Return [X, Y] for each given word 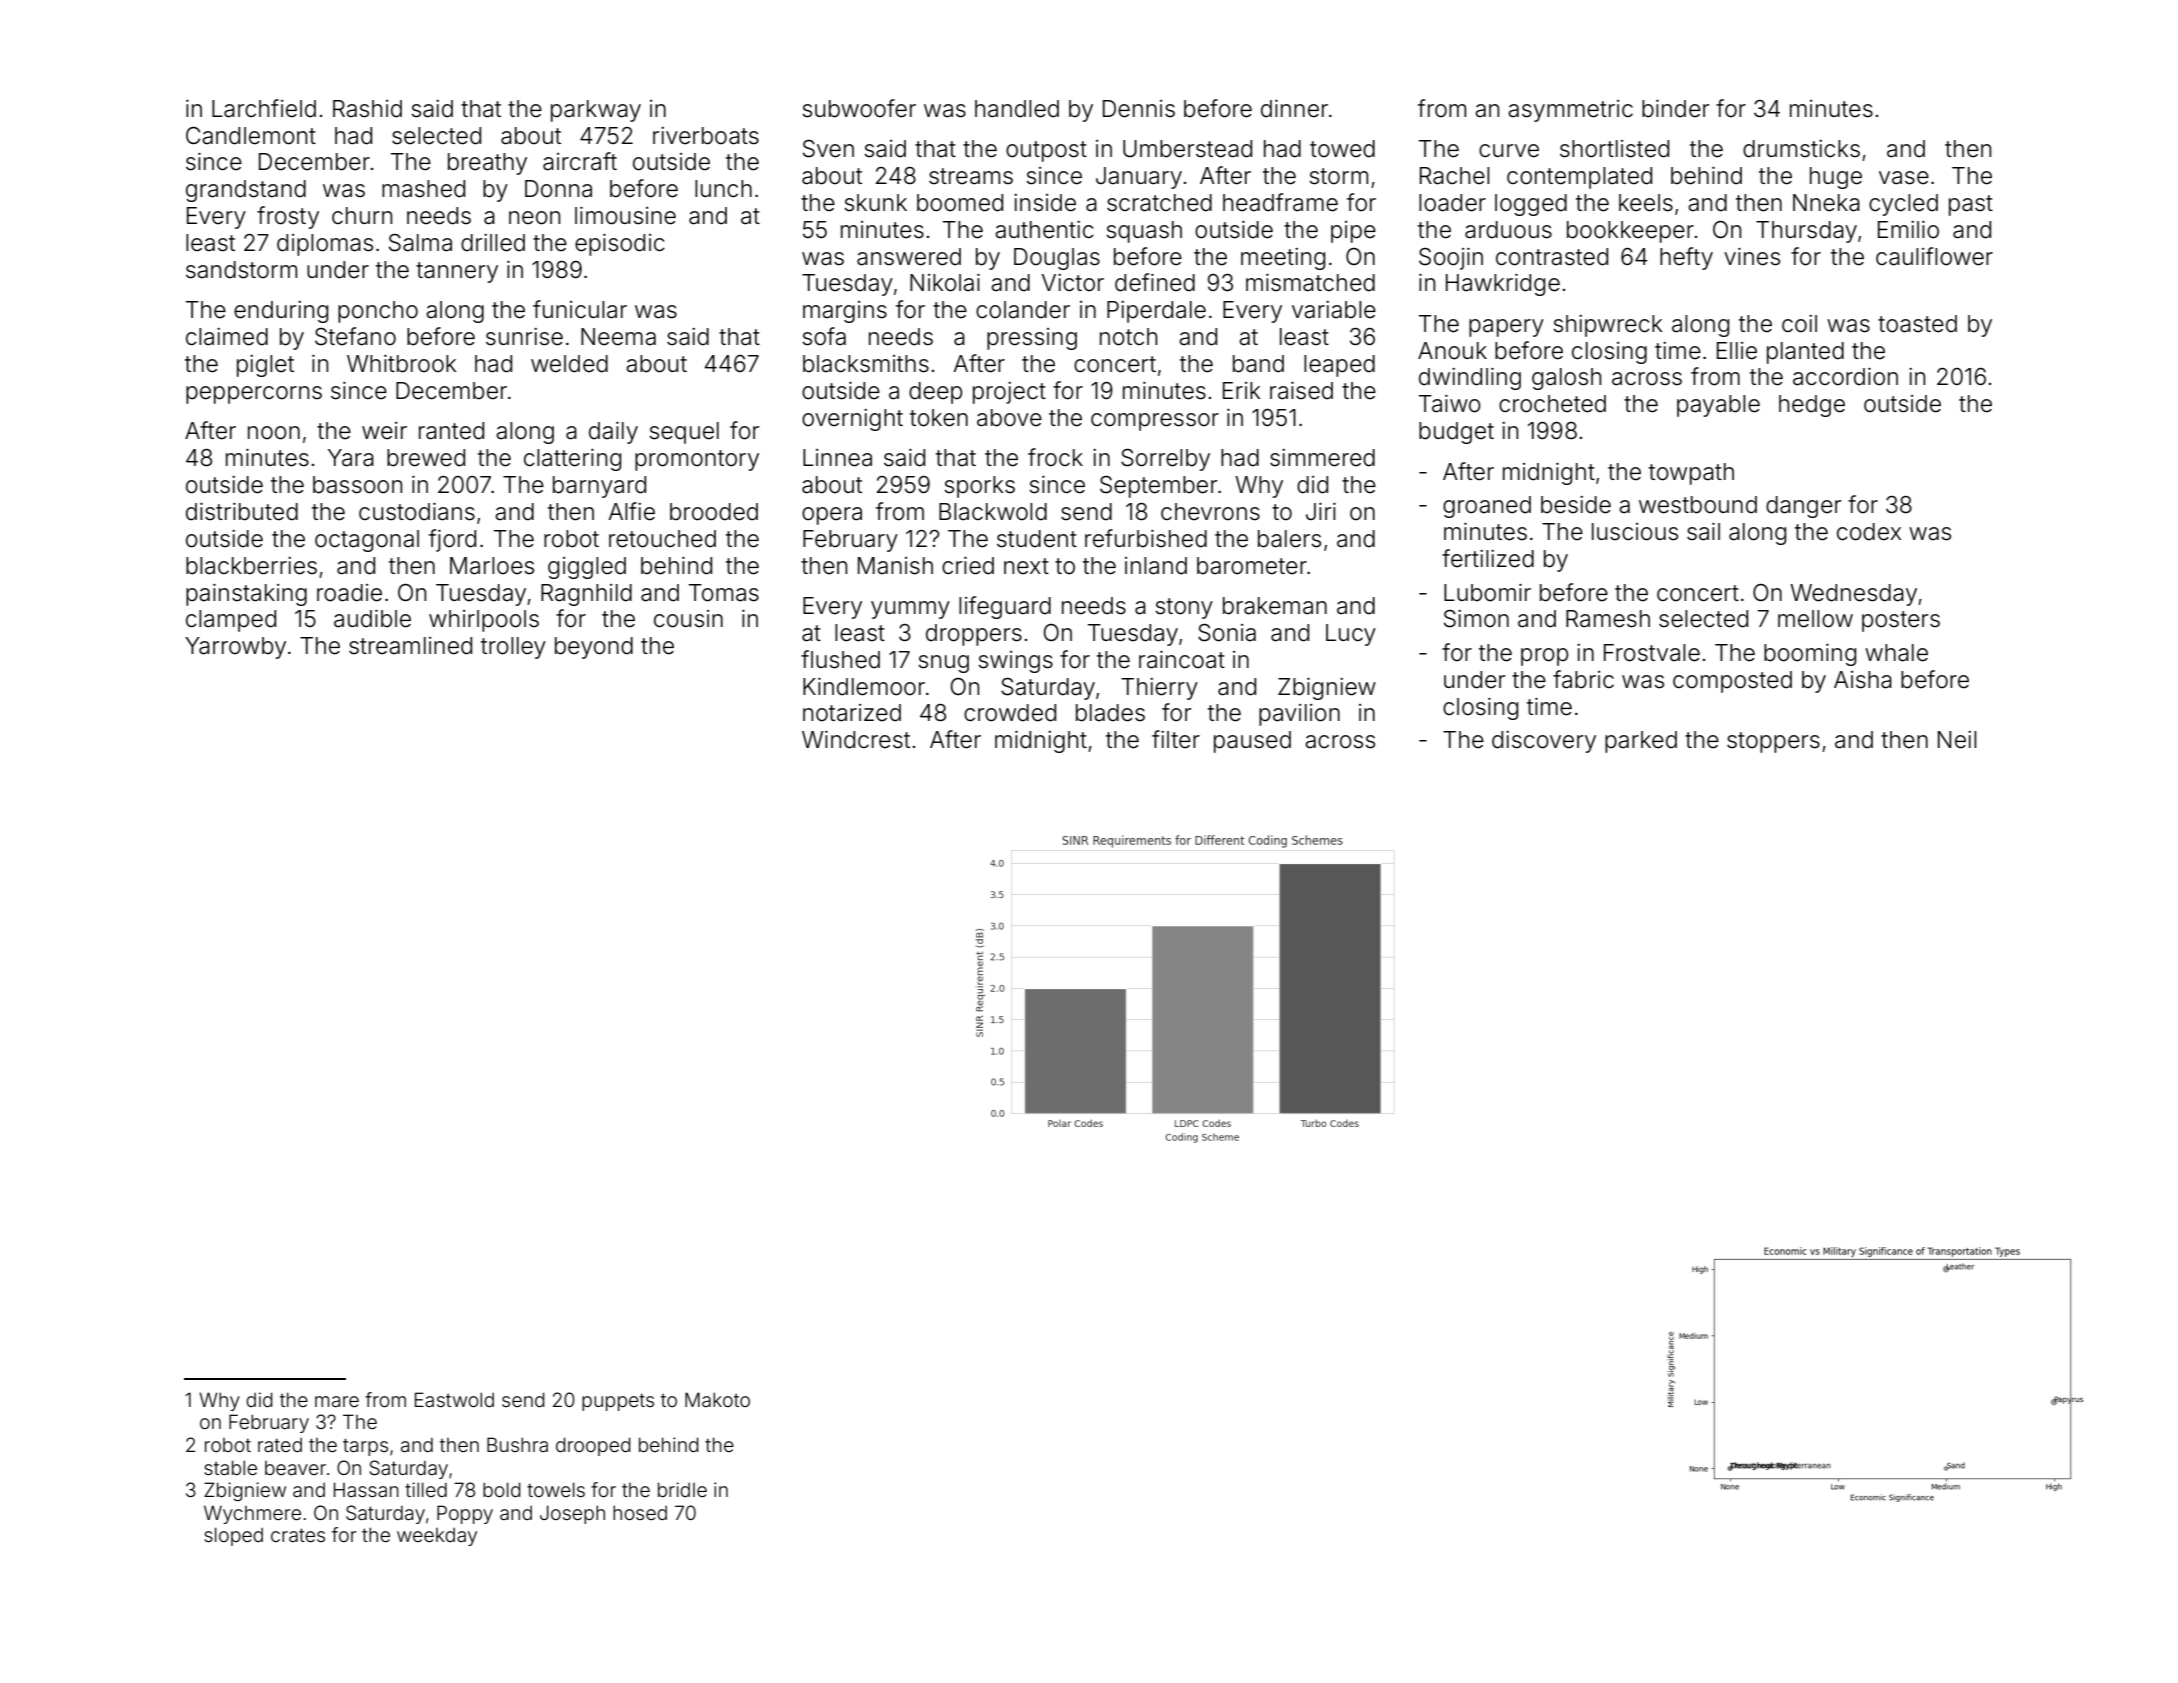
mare [337, 1401]
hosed [640, 1512]
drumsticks [1801, 149]
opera [832, 516]
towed [1342, 149]
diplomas [325, 245]
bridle [682, 1489]
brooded [714, 512]
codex [1869, 532]
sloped [233, 1536]
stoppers [1773, 742]
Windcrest [856, 740]
